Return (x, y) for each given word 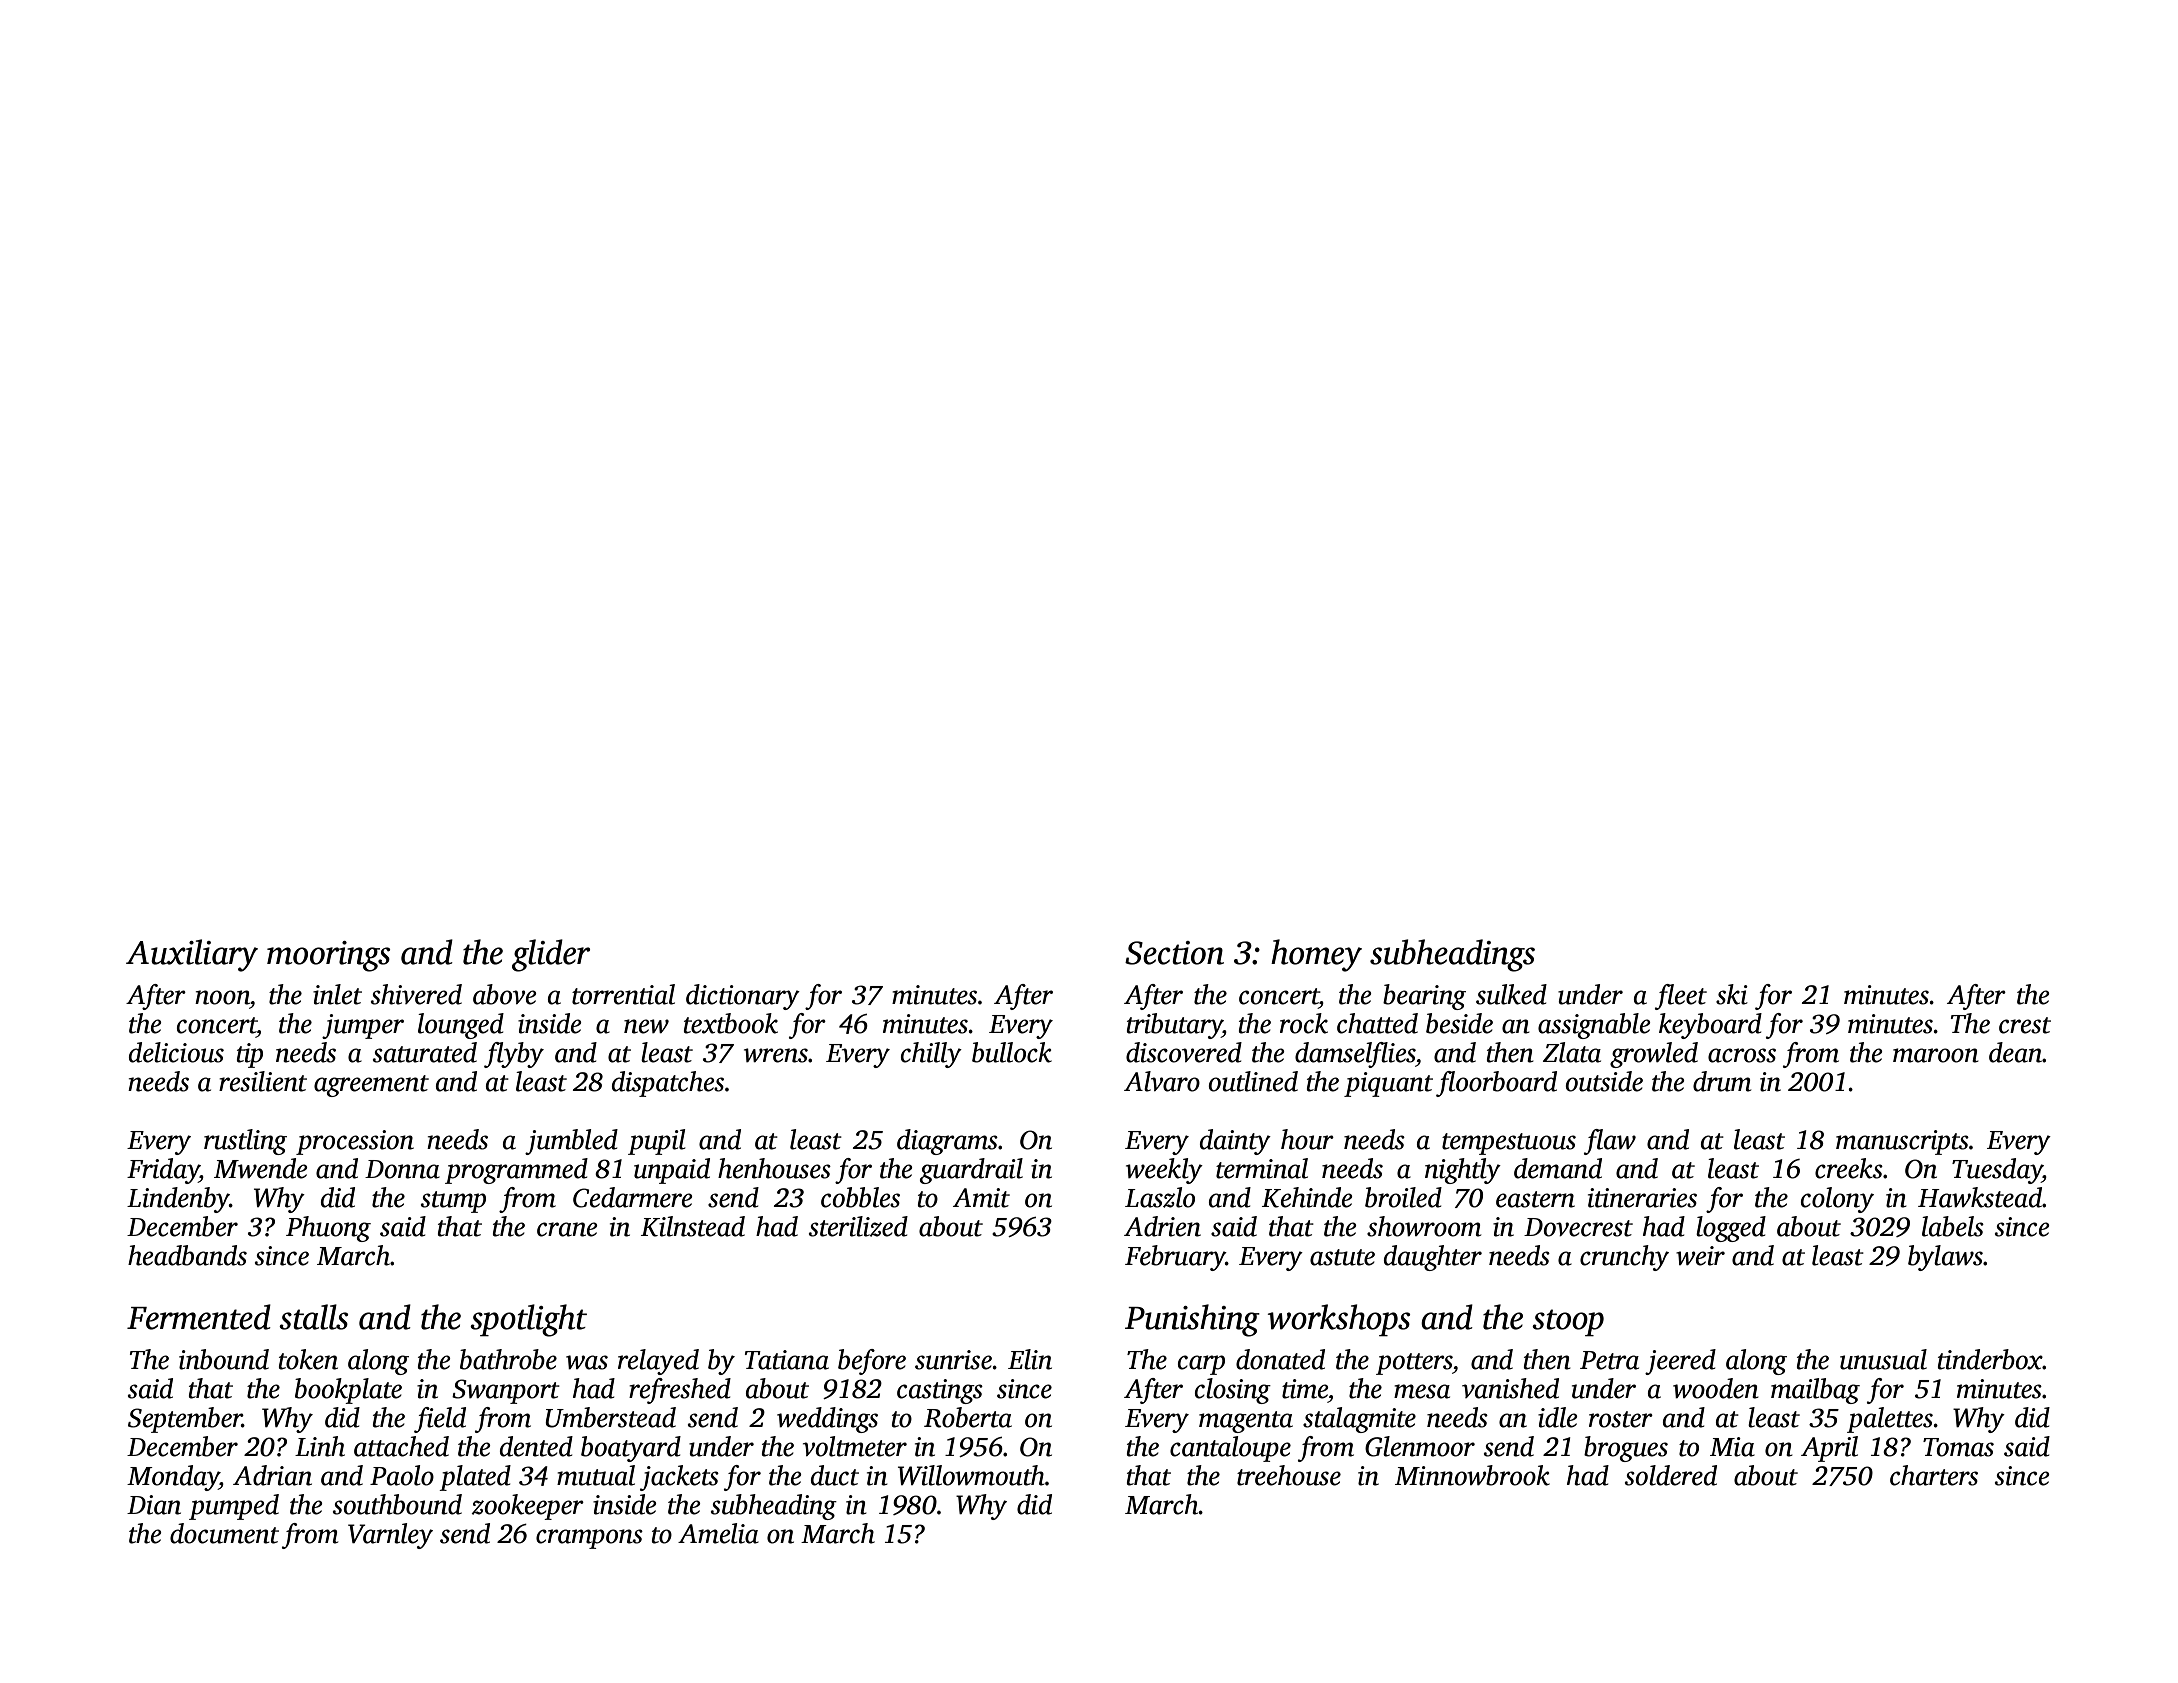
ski (1732, 994)
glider (551, 955)
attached (401, 1446)
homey (1316, 955)
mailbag (1815, 1391)
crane (567, 1229)
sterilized (858, 1226)
